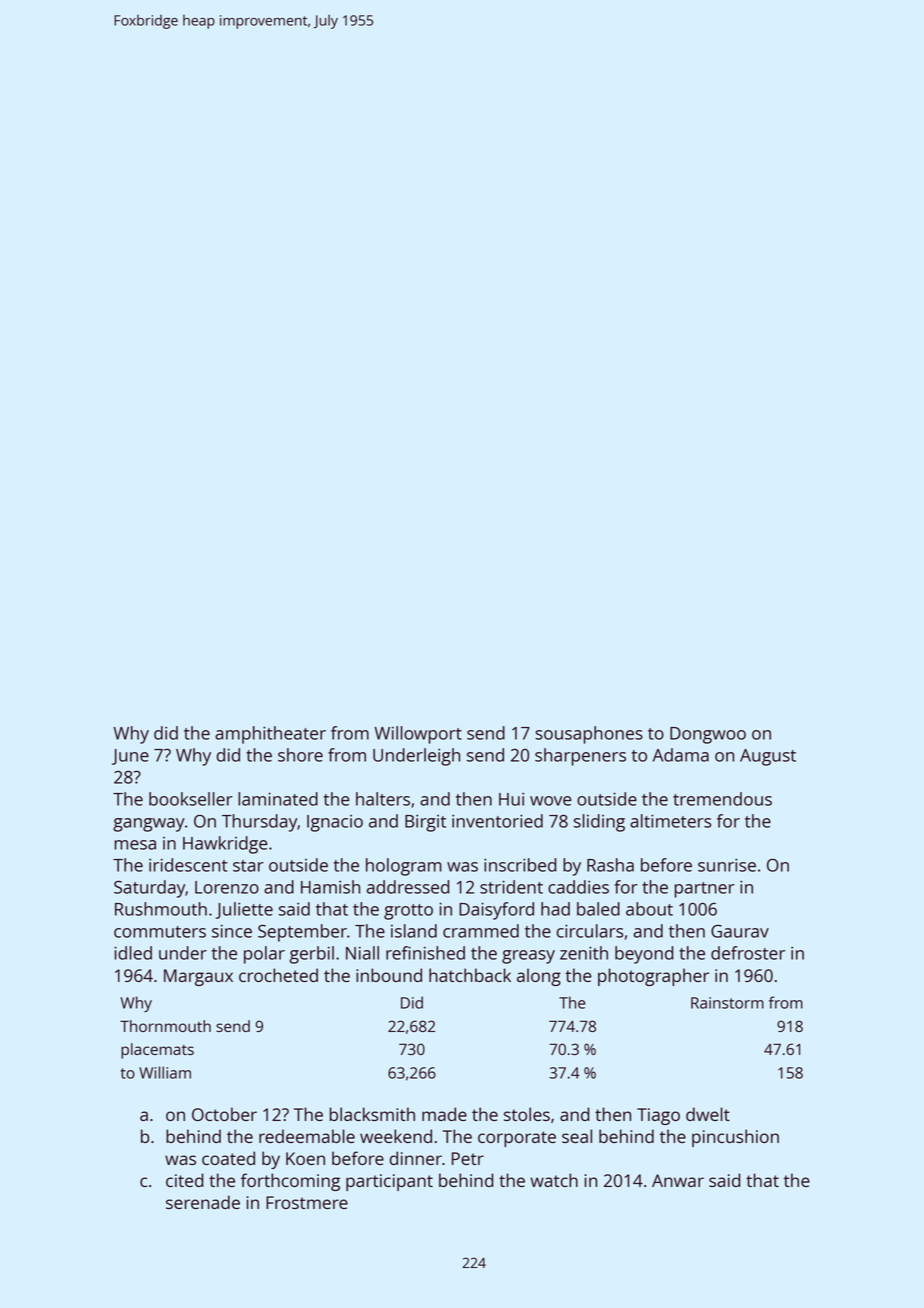 This document has height=1308, width=924. I want to click on participant, so click(389, 1182).
